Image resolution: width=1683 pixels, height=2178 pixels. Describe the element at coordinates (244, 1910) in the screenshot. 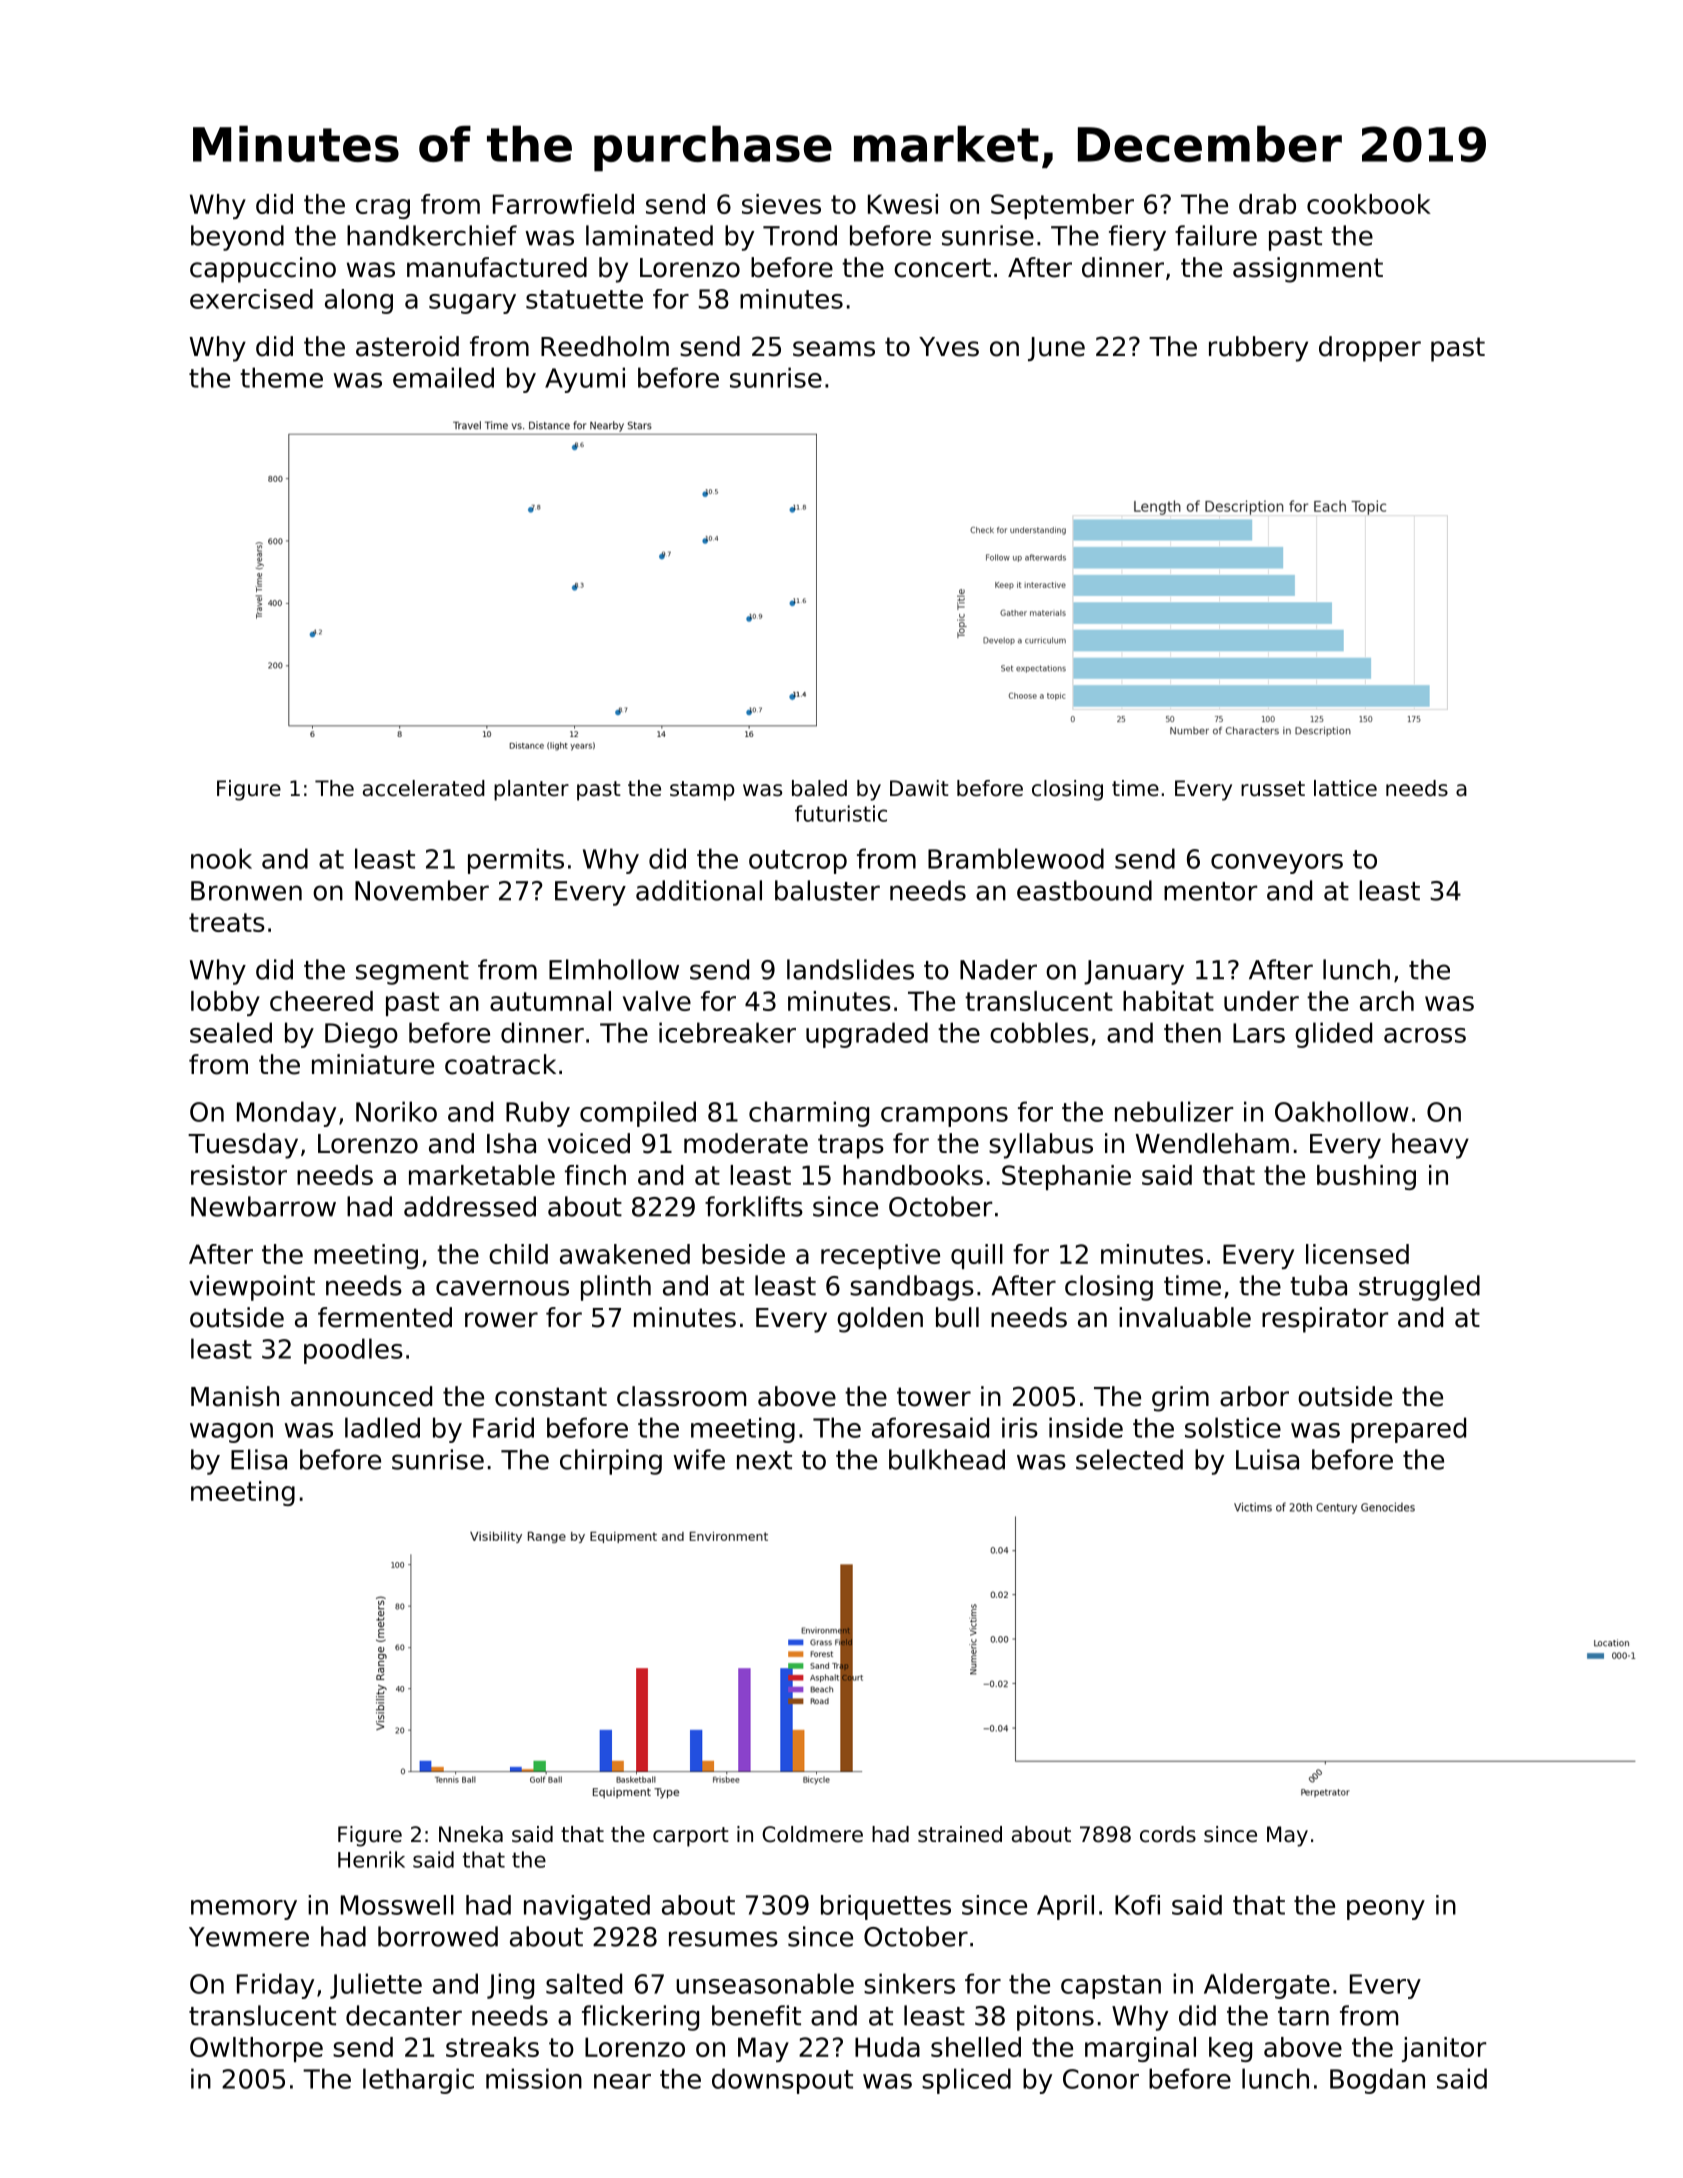

I see `memory` at that location.
